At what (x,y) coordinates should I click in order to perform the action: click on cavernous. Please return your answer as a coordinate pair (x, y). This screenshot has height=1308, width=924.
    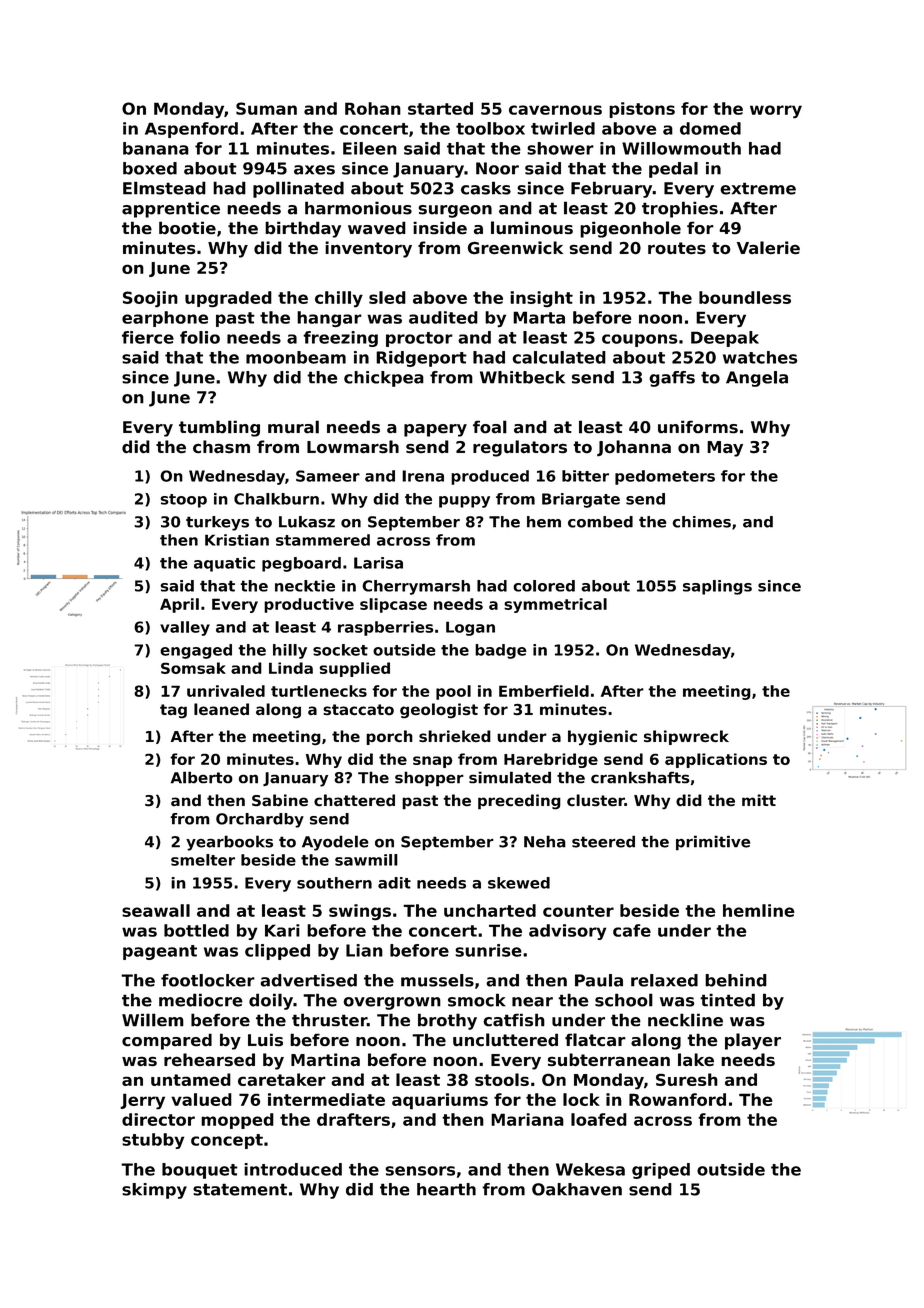
    Looking at the image, I should click on (555, 110).
